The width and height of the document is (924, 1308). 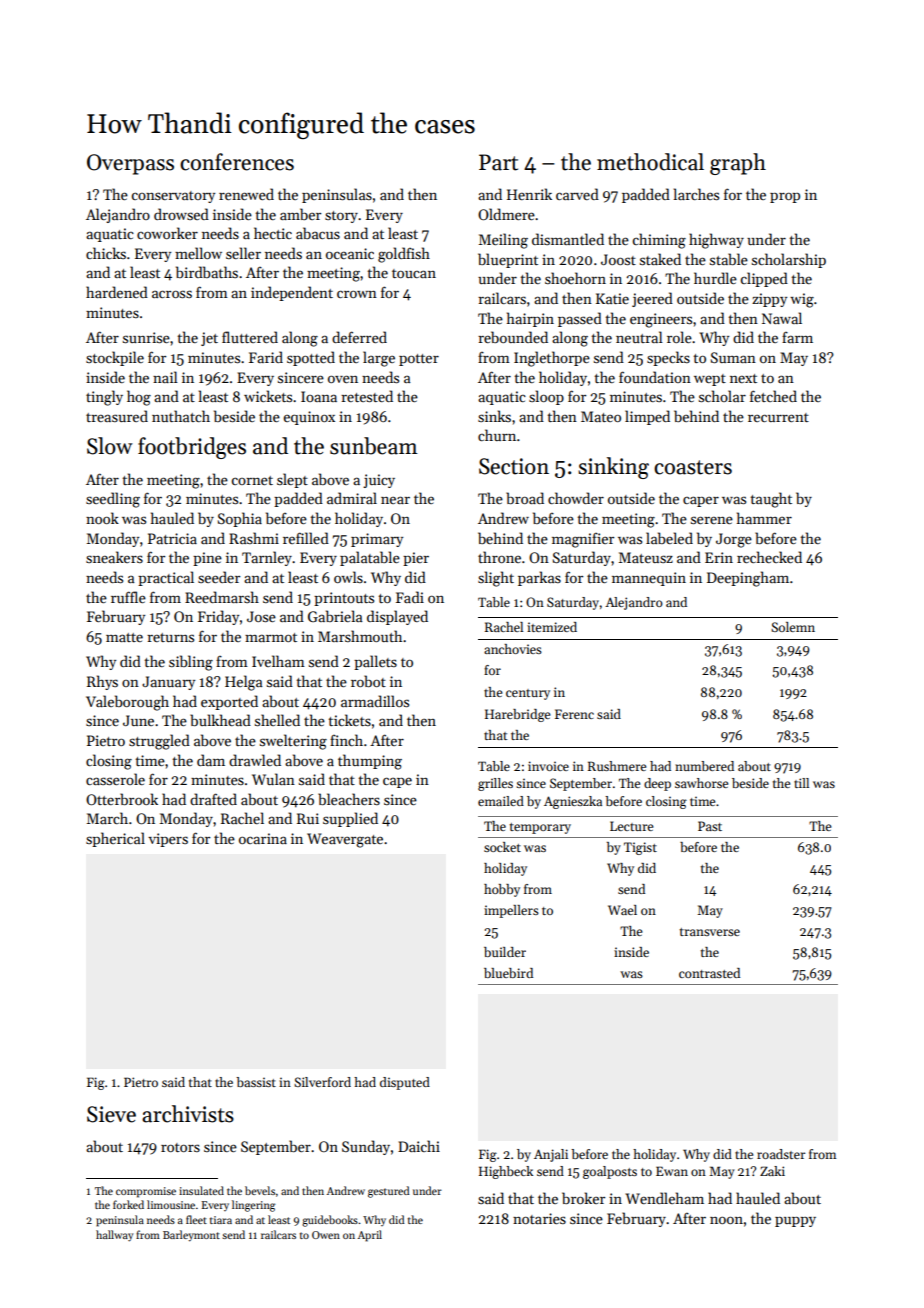 I want to click on Overpass, so click(x=130, y=164).
